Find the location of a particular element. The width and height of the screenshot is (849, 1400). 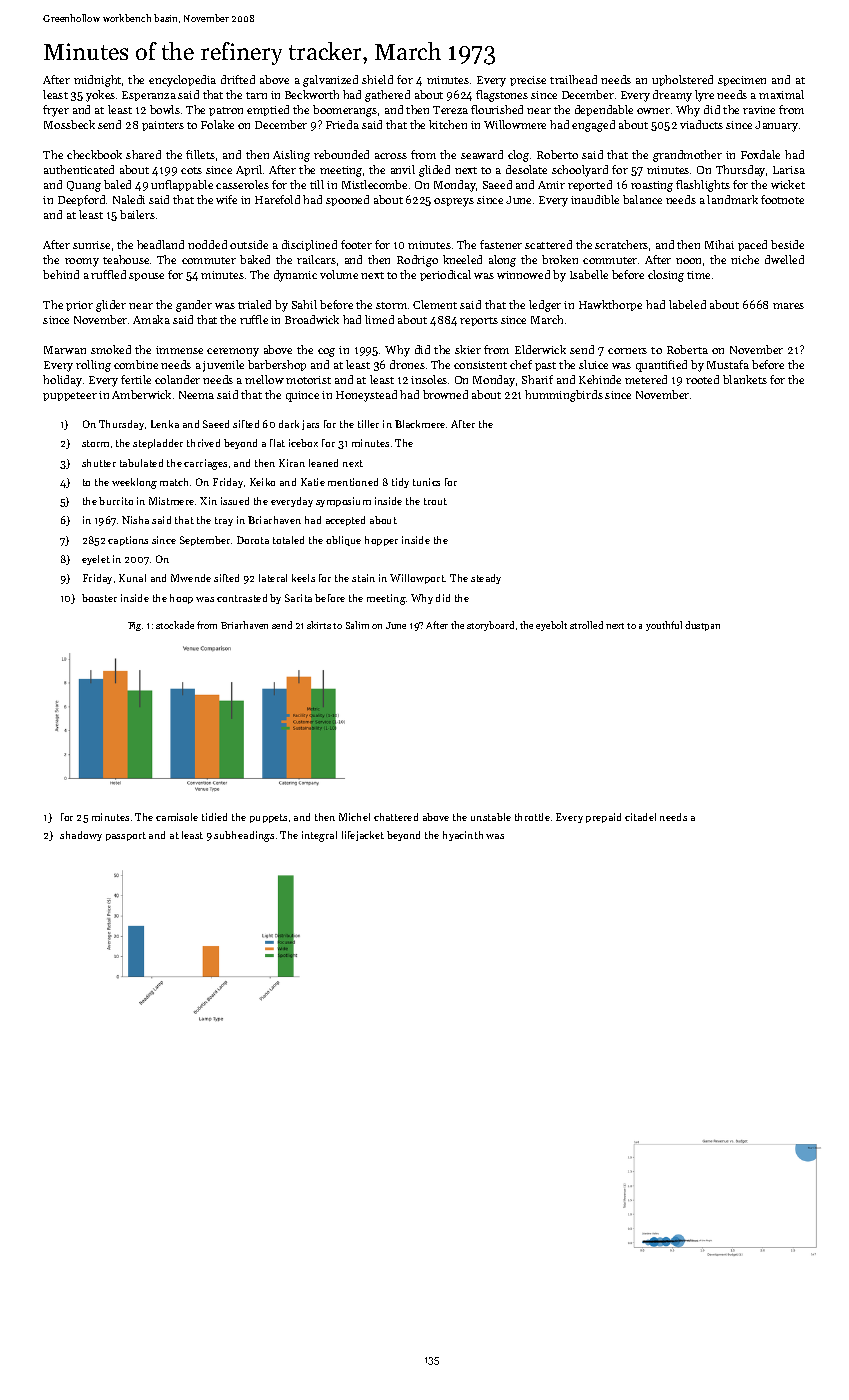

shield is located at coordinates (377, 79).
